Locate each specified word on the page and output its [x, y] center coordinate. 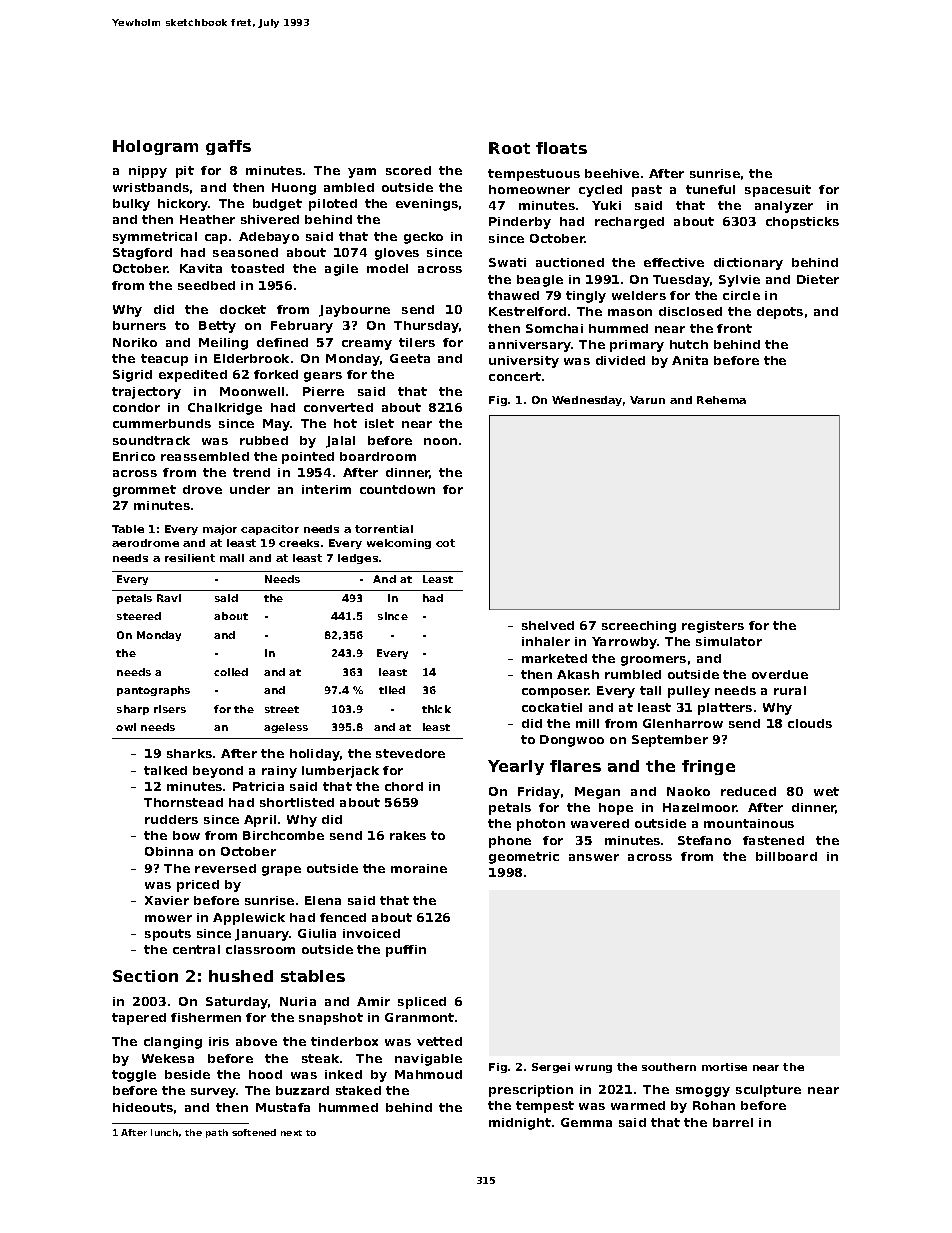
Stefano [704, 840]
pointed [308, 458]
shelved [548, 625]
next [291, 1133]
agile [341, 270]
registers [713, 627]
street [282, 709]
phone [510, 842]
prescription [531, 1091]
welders [639, 295]
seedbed [206, 285]
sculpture [768, 1091]
